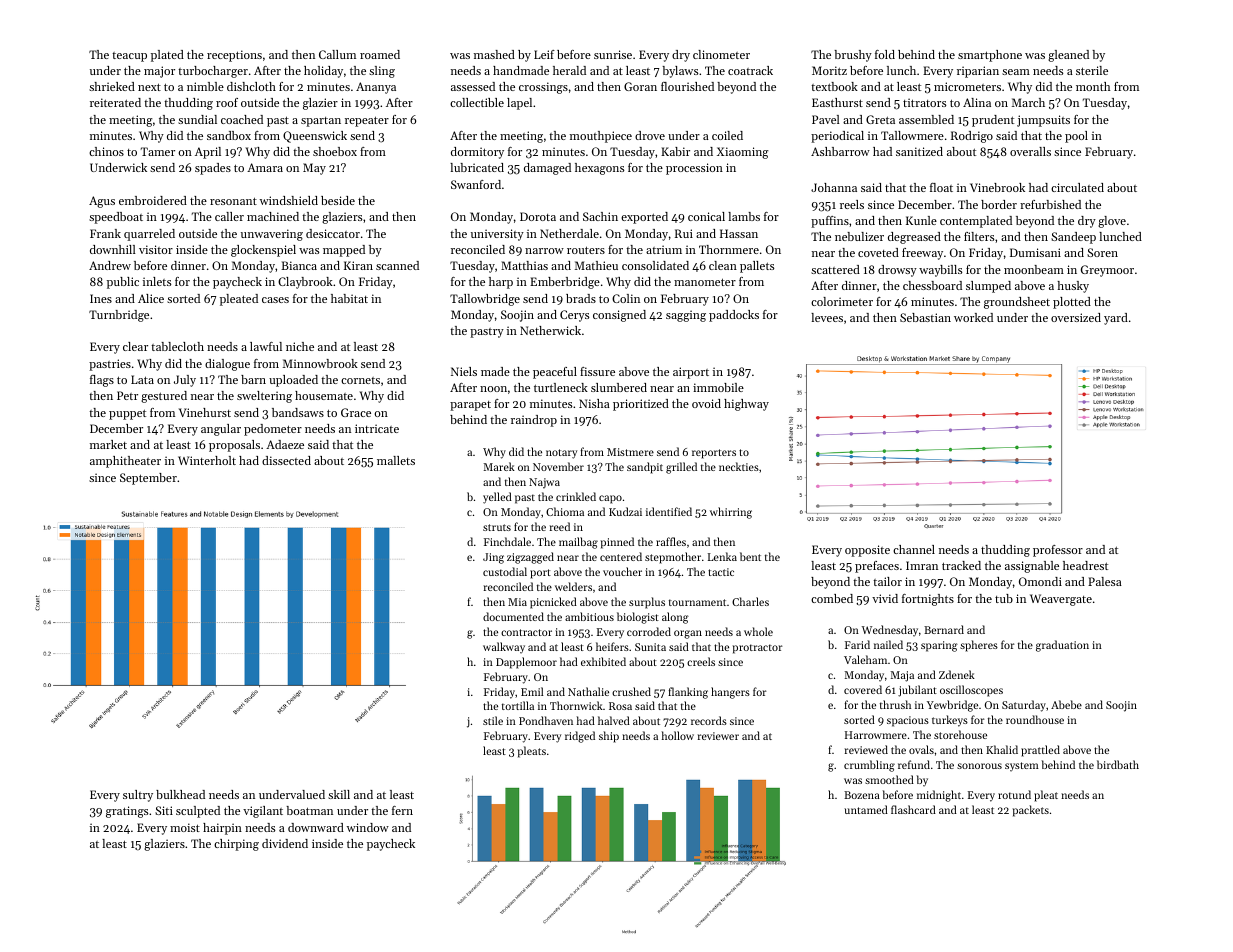 This screenshot has width=1233, height=952. Describe the element at coordinates (1058, 551) in the screenshot. I see `professor` at that location.
